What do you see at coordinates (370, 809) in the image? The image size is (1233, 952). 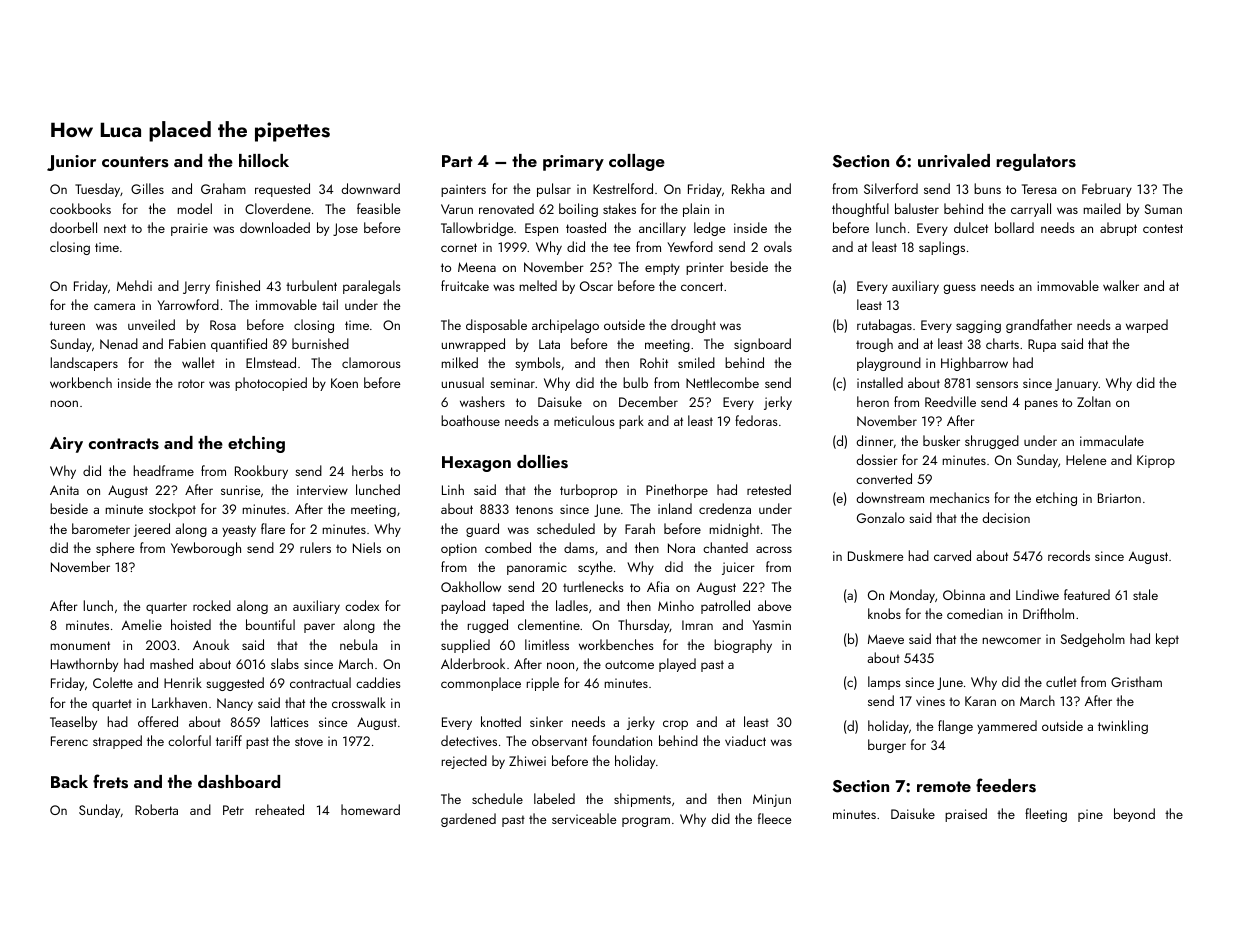 I see `homeward` at bounding box center [370, 809].
